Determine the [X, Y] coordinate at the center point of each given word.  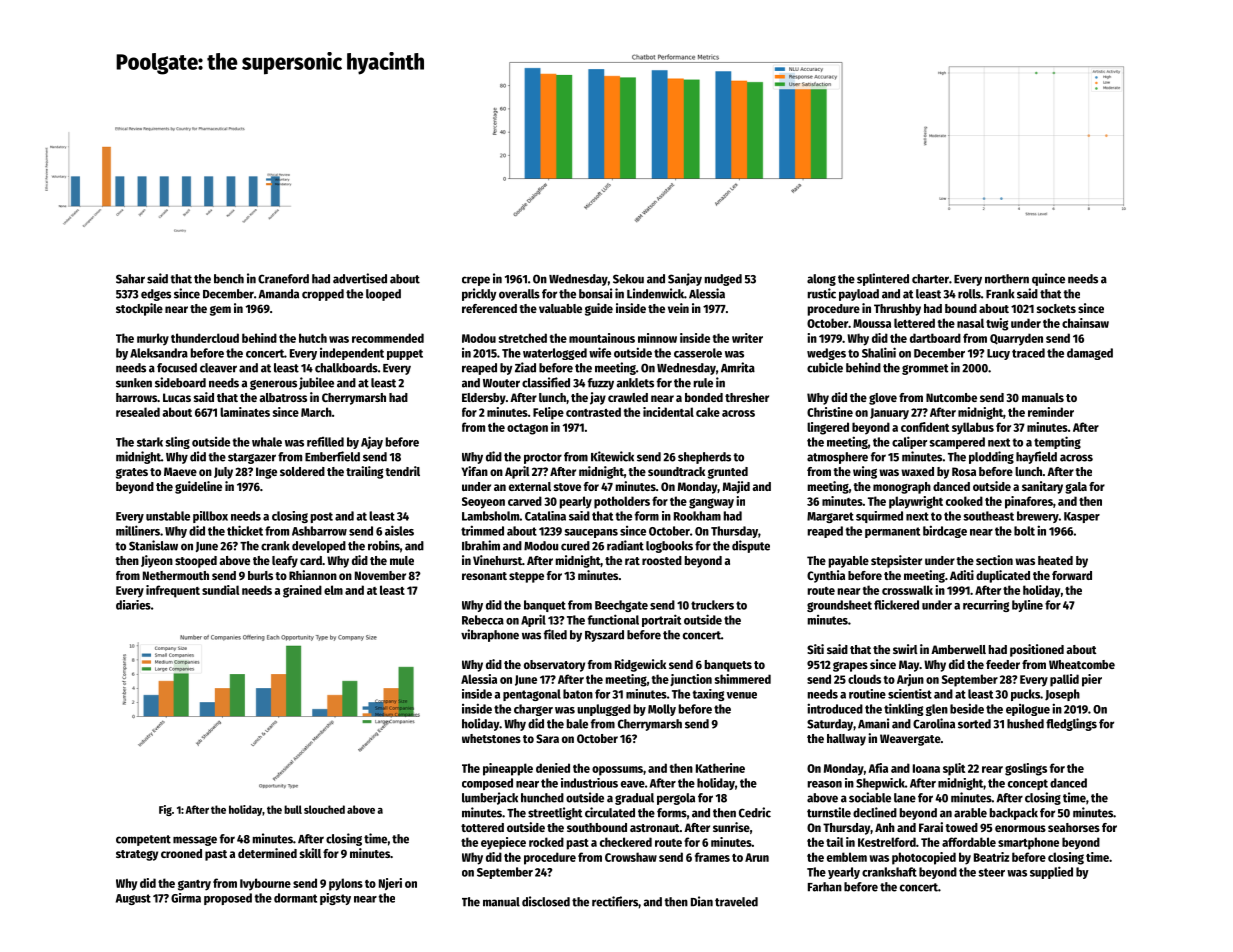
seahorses [1074, 827]
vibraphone [490, 635]
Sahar [130, 279]
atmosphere [837, 458]
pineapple [508, 769]
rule [703, 383]
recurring [986, 606]
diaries [133, 605]
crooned [181, 853]
